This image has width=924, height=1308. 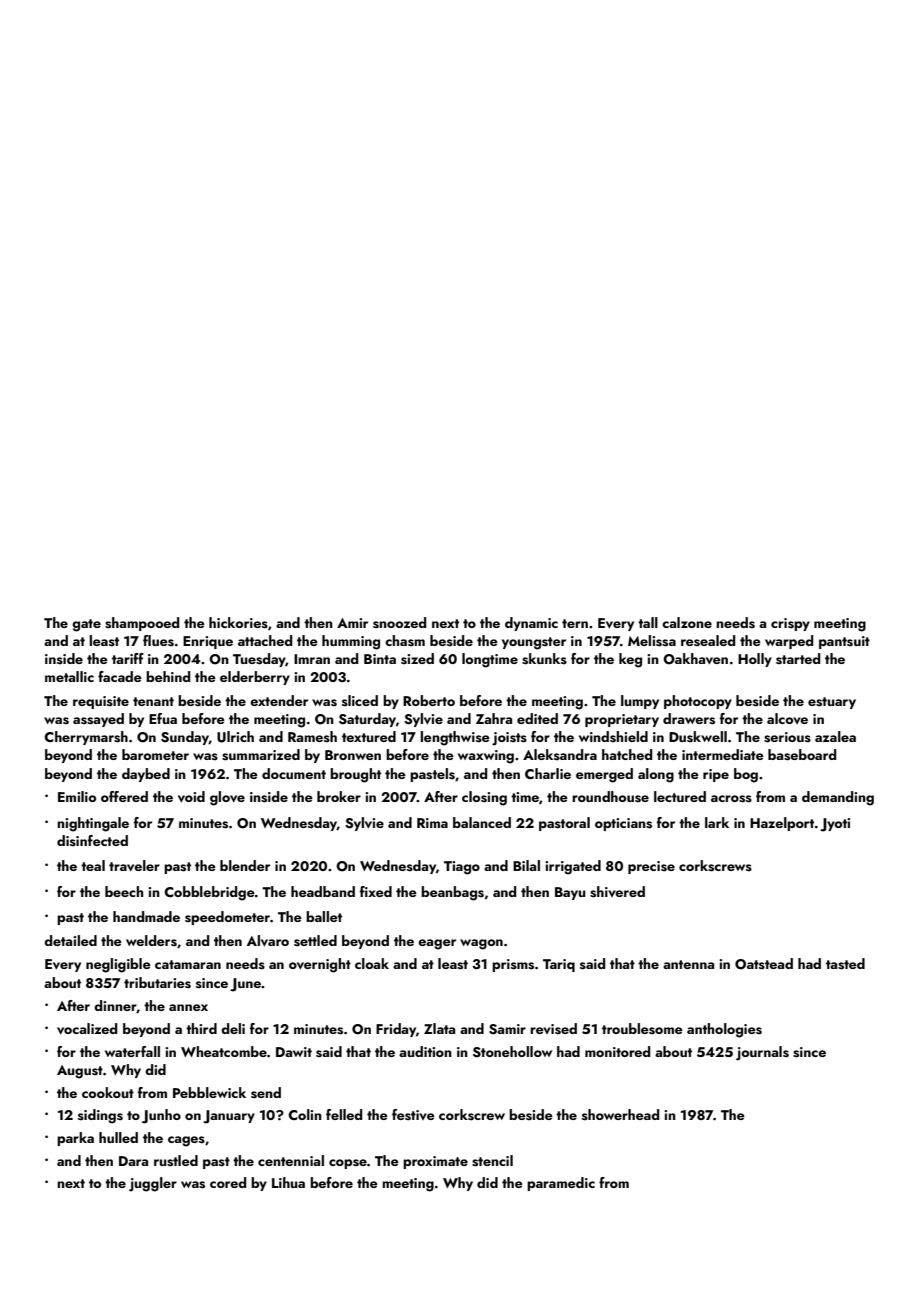 What do you see at coordinates (399, 623) in the image?
I see `snoozed` at bounding box center [399, 623].
